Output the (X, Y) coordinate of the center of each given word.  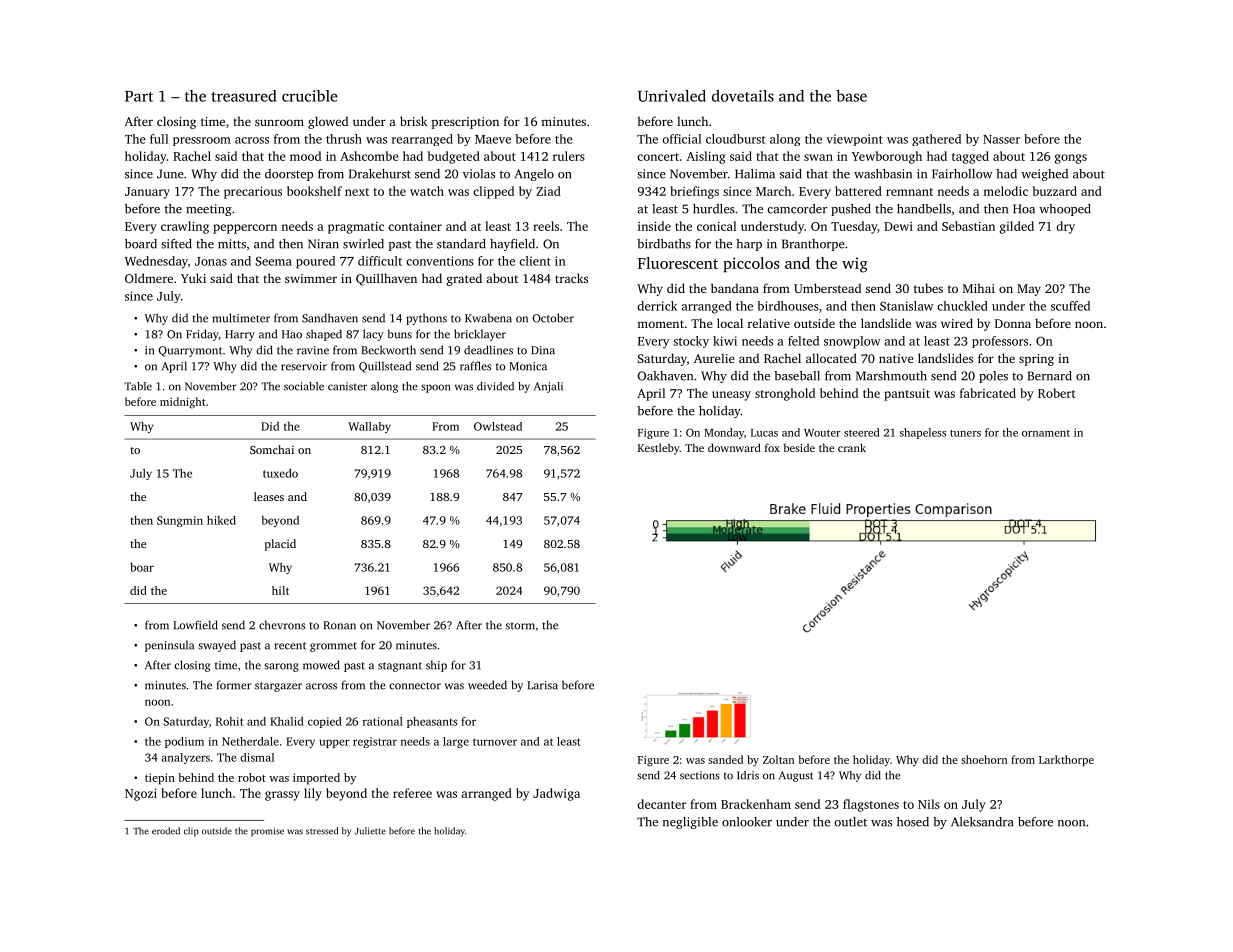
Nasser (1001, 139)
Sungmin (180, 521)
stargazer (278, 687)
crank (852, 447)
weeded (487, 685)
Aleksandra (982, 822)
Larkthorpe (1066, 760)
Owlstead (498, 426)
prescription (465, 123)
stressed (322, 831)
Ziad (548, 191)
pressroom (202, 141)
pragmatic (356, 228)
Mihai (979, 288)
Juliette (370, 831)
